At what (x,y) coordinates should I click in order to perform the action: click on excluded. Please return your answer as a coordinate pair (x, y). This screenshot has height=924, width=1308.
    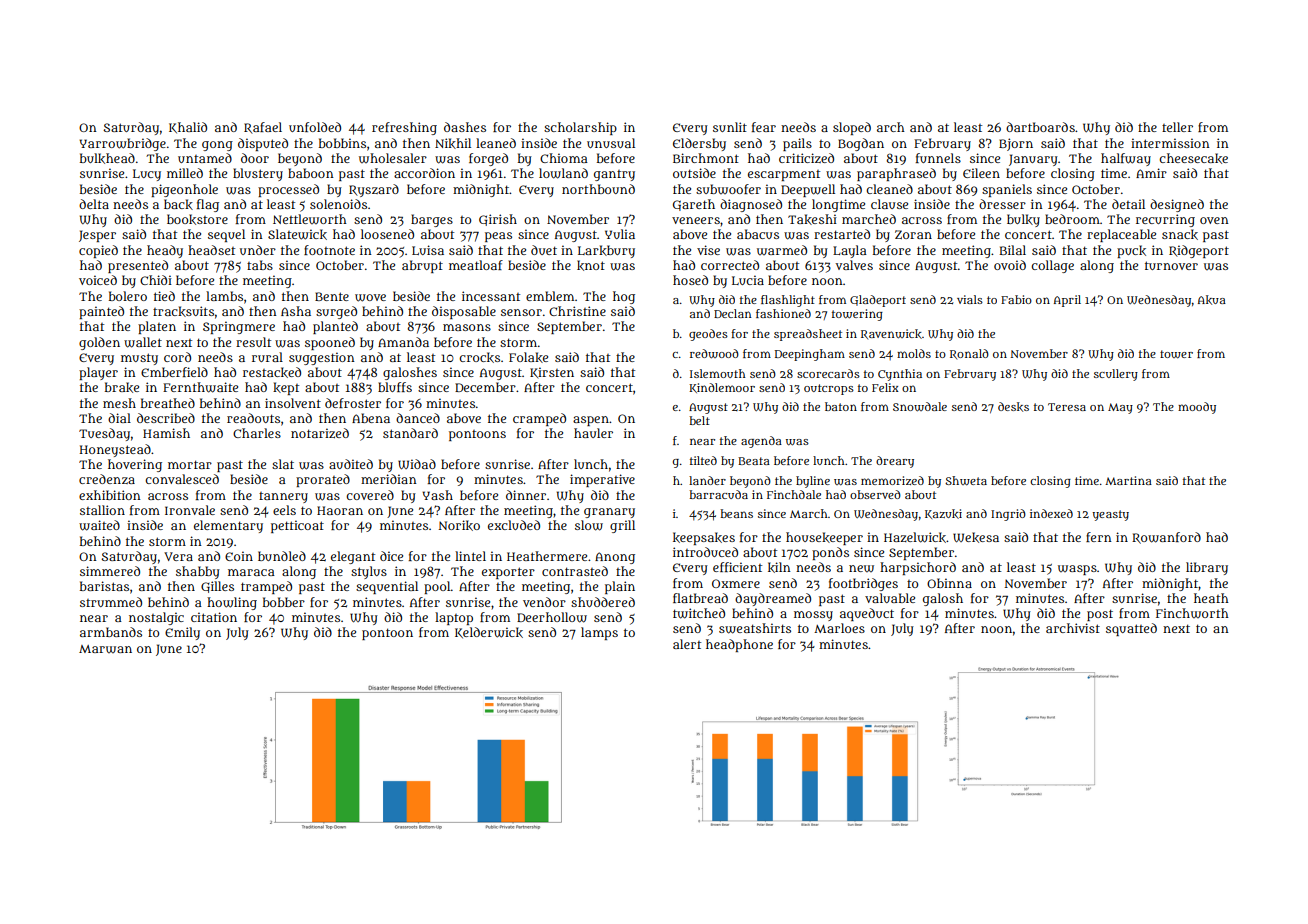
    Looking at the image, I should click on (514, 525).
